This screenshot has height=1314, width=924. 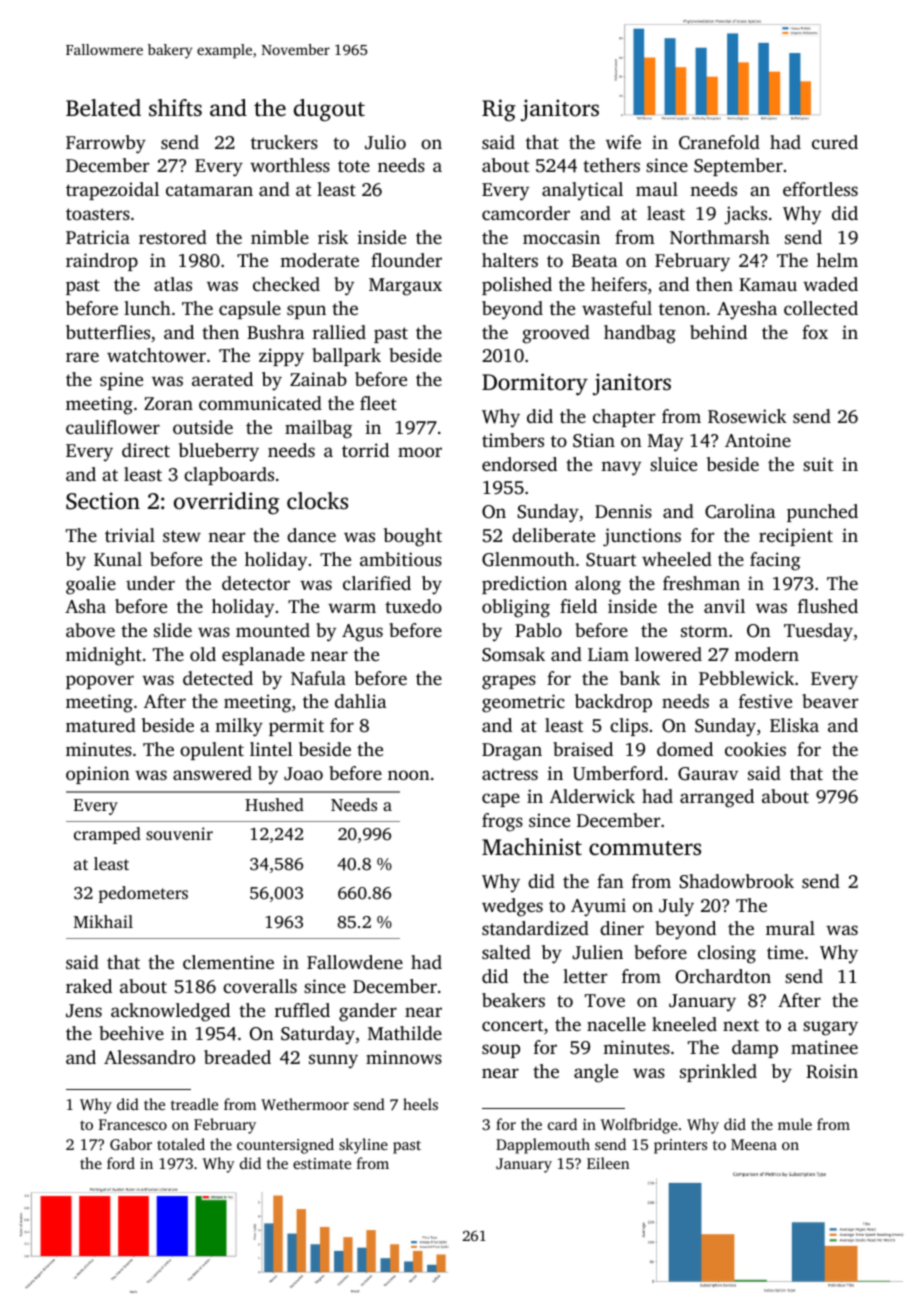 What do you see at coordinates (250, 310) in the screenshot?
I see `capsule` at bounding box center [250, 310].
